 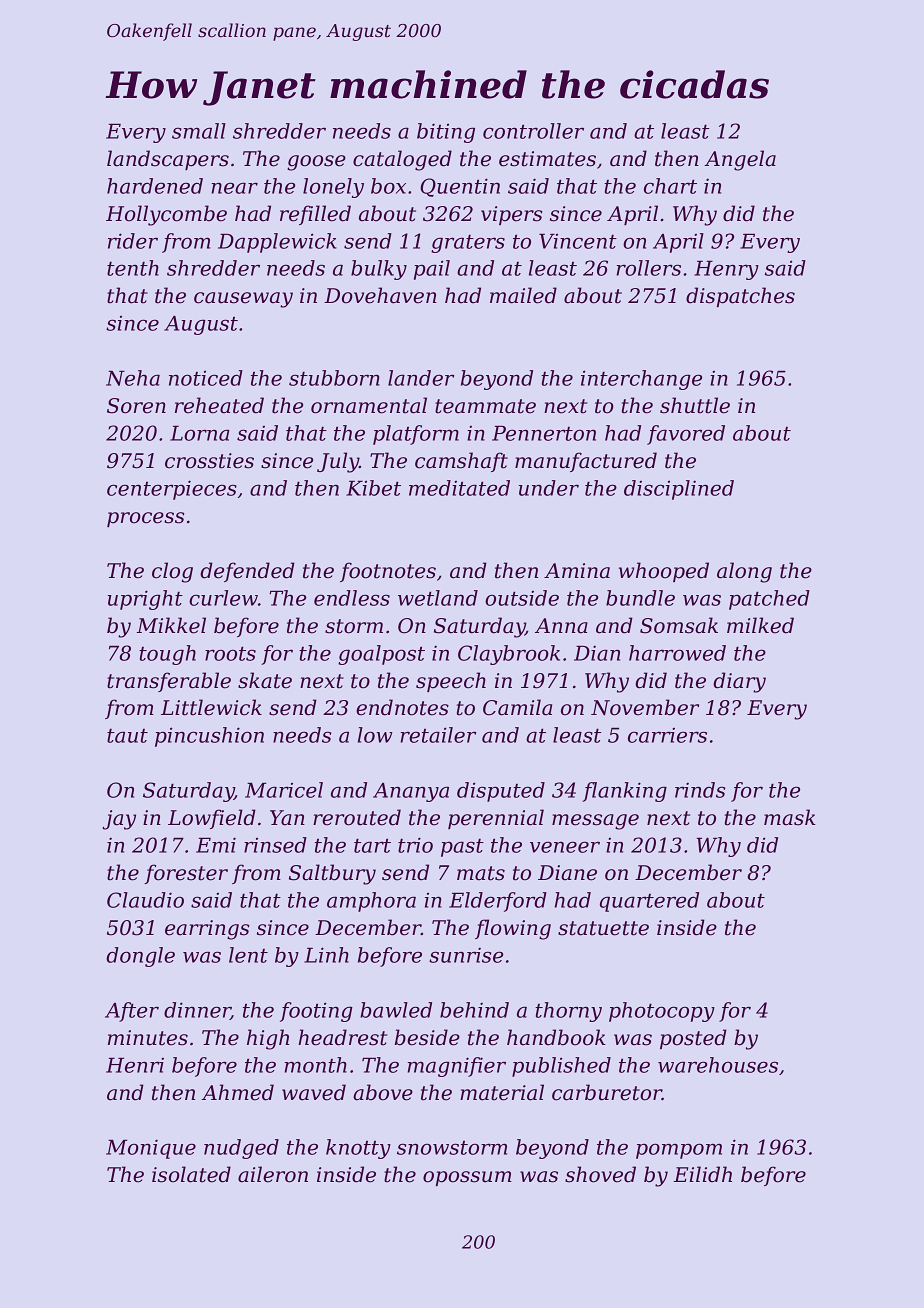 I want to click on sunrise, so click(x=466, y=955).
